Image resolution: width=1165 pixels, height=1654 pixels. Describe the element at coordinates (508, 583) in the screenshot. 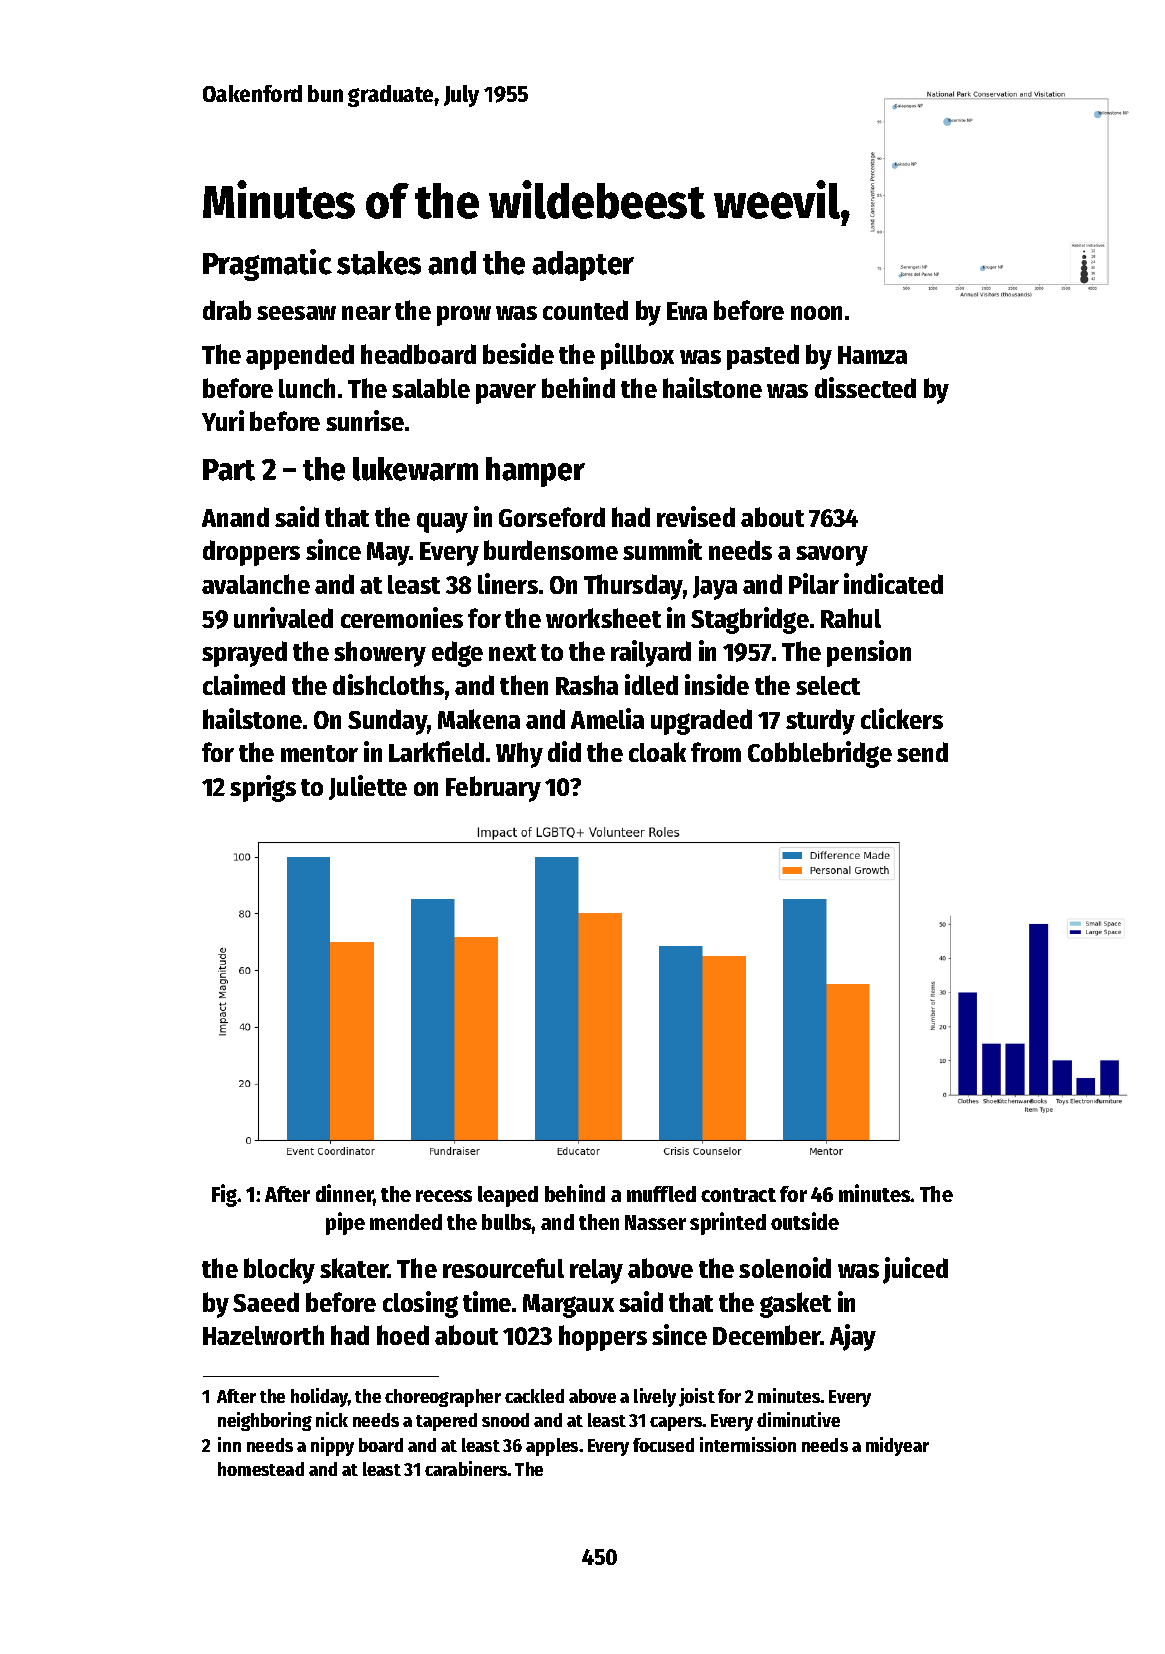

I see `liners` at that location.
